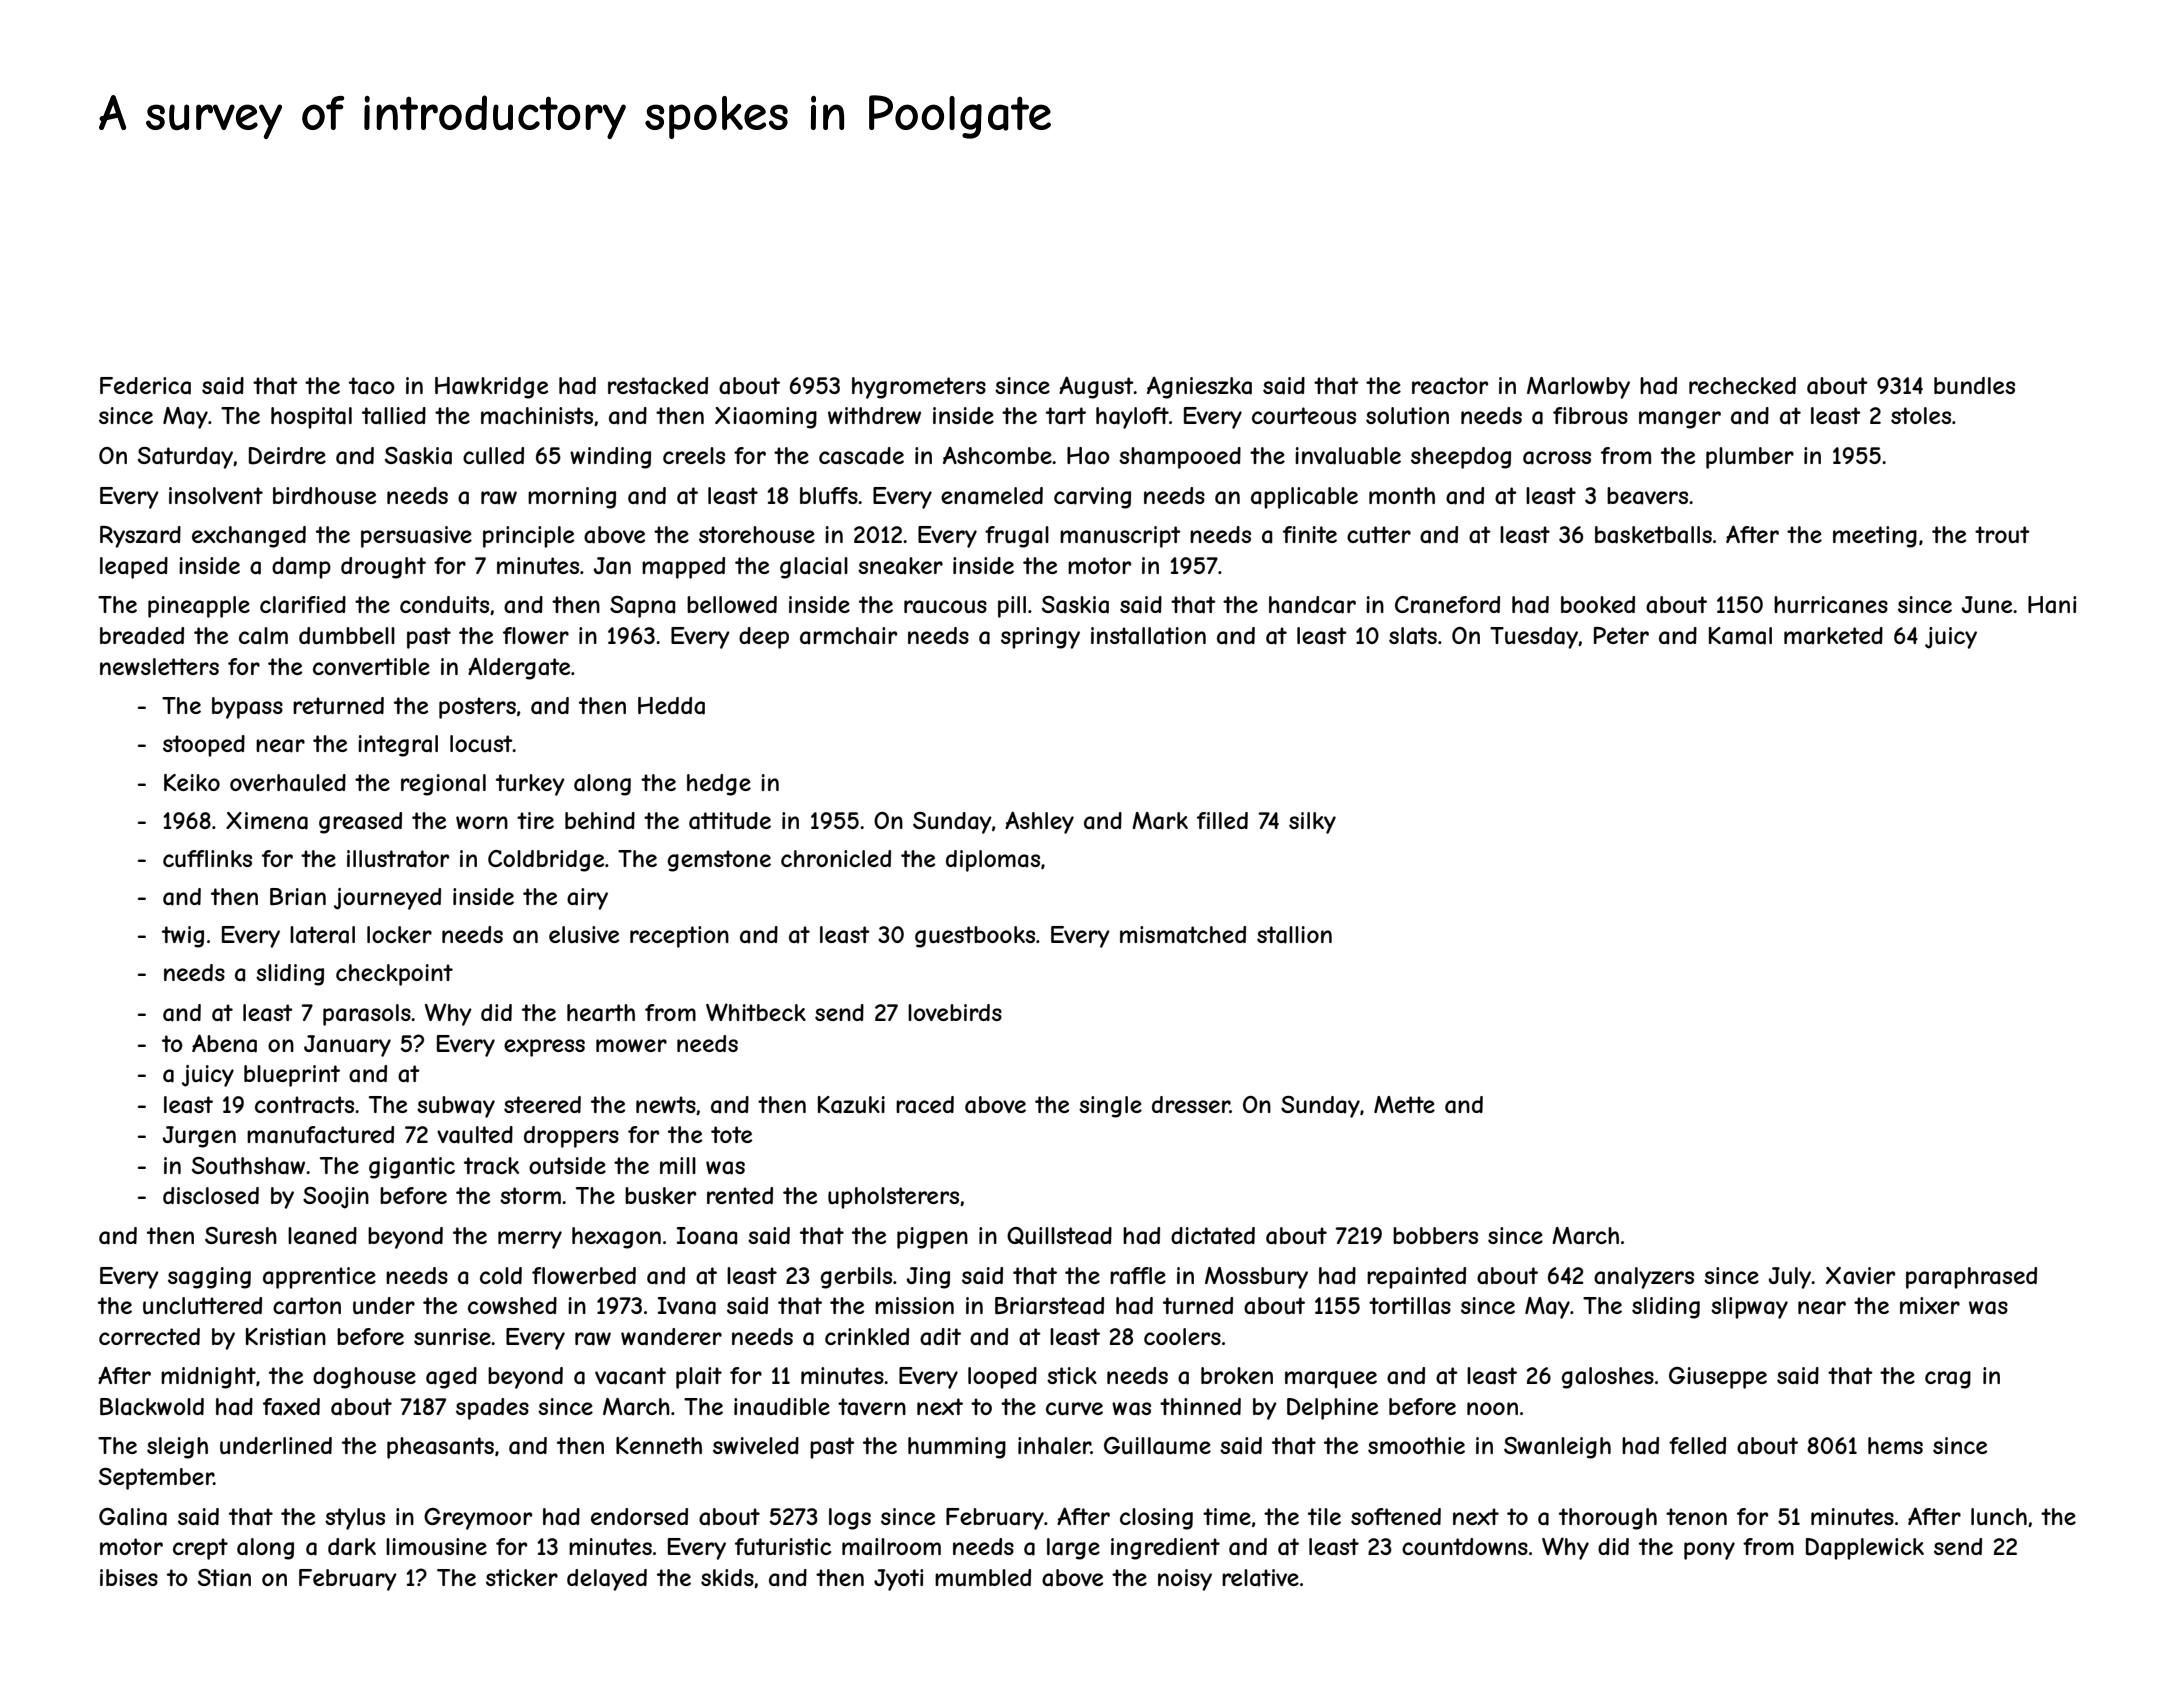 This page has width=2178, height=1683. Describe the element at coordinates (140, 537) in the page. I see `Ryszard` at that location.
